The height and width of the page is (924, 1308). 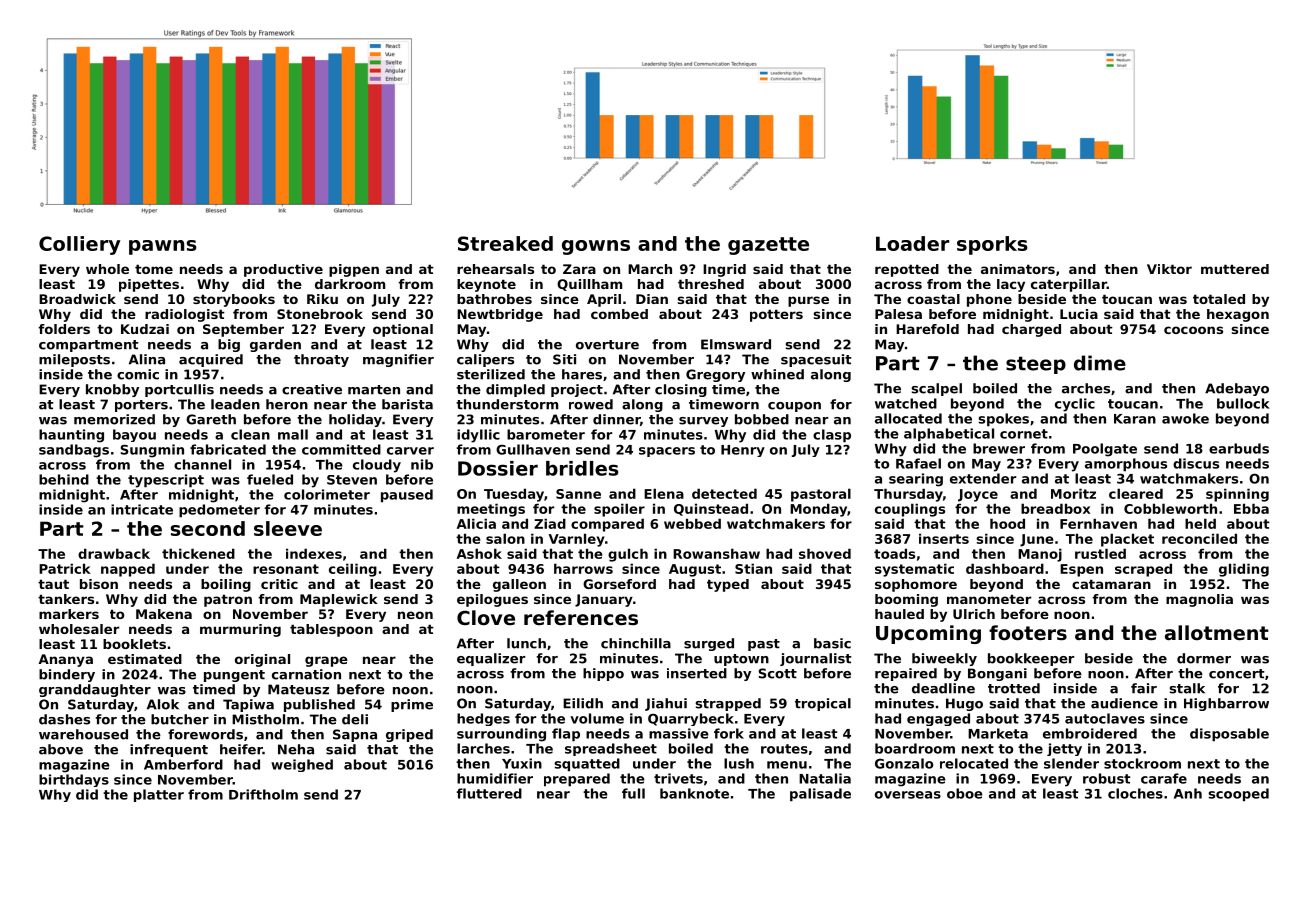 I want to click on scooped, so click(x=1238, y=795).
